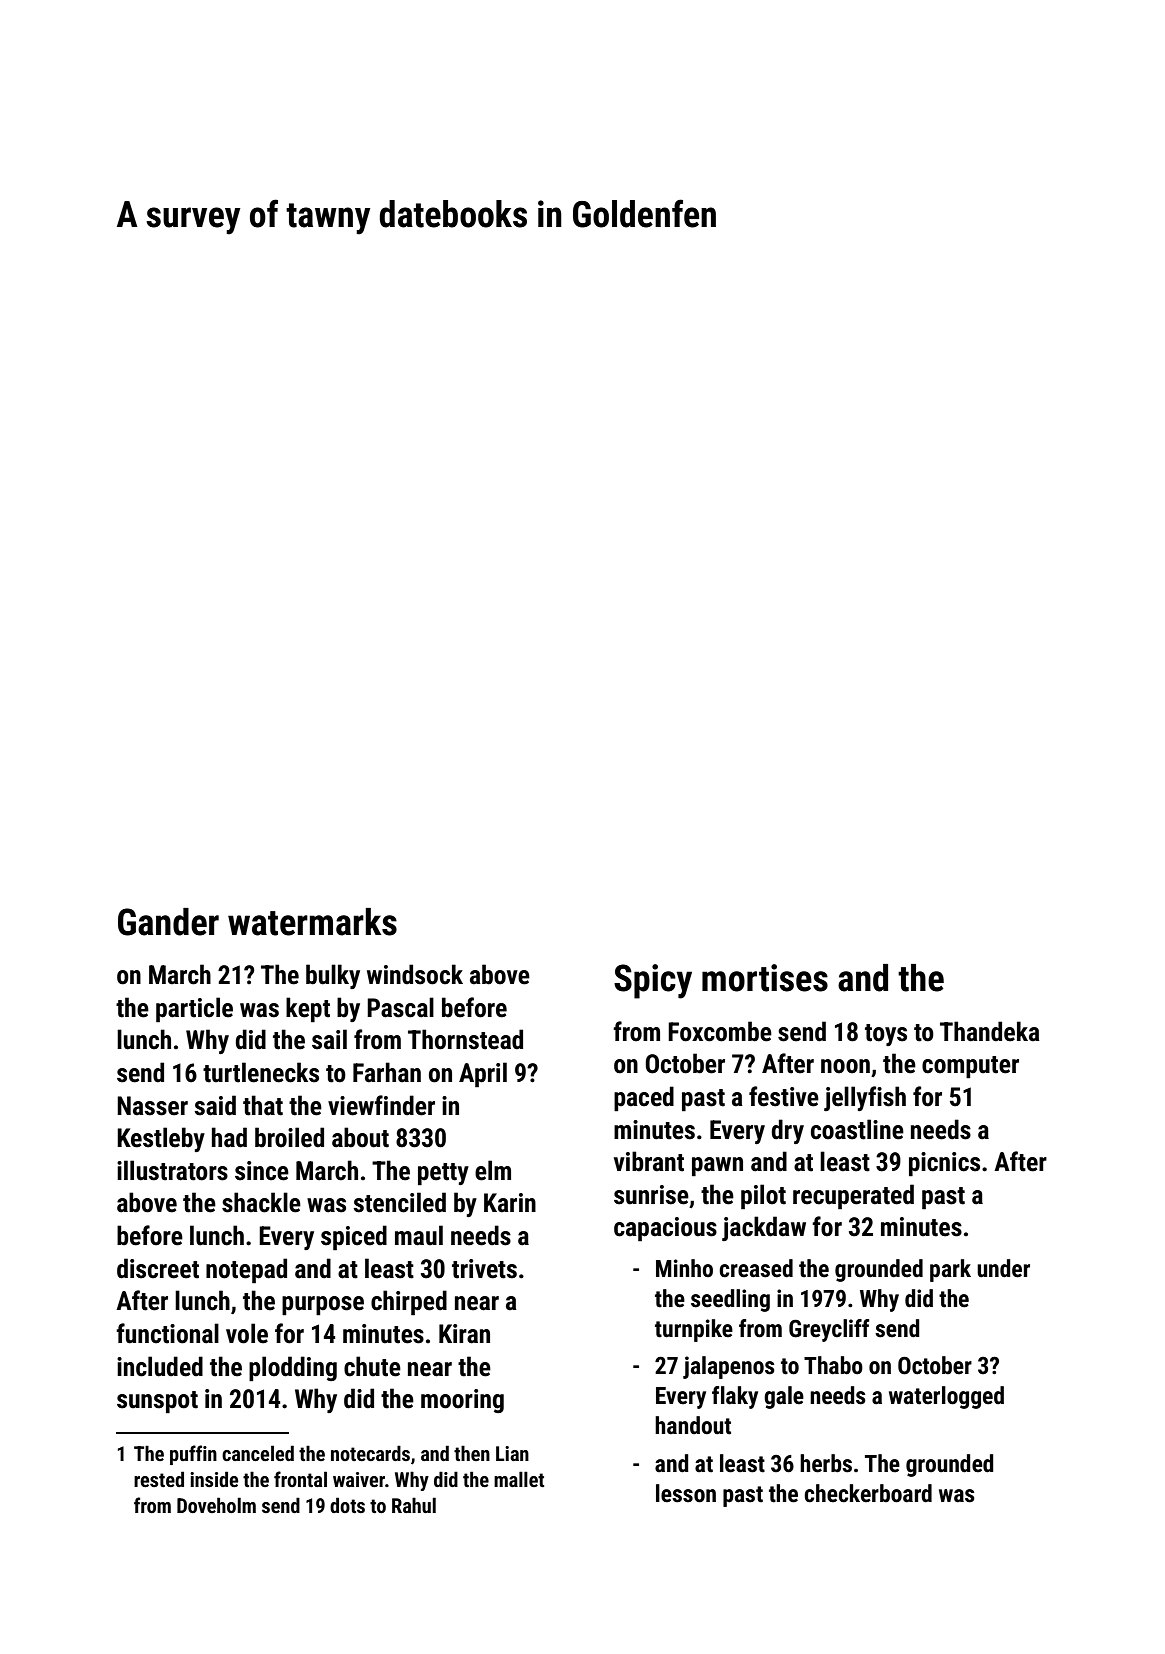 The height and width of the screenshot is (1654, 1165). Describe the element at coordinates (168, 922) in the screenshot. I see `Gander` at that location.
